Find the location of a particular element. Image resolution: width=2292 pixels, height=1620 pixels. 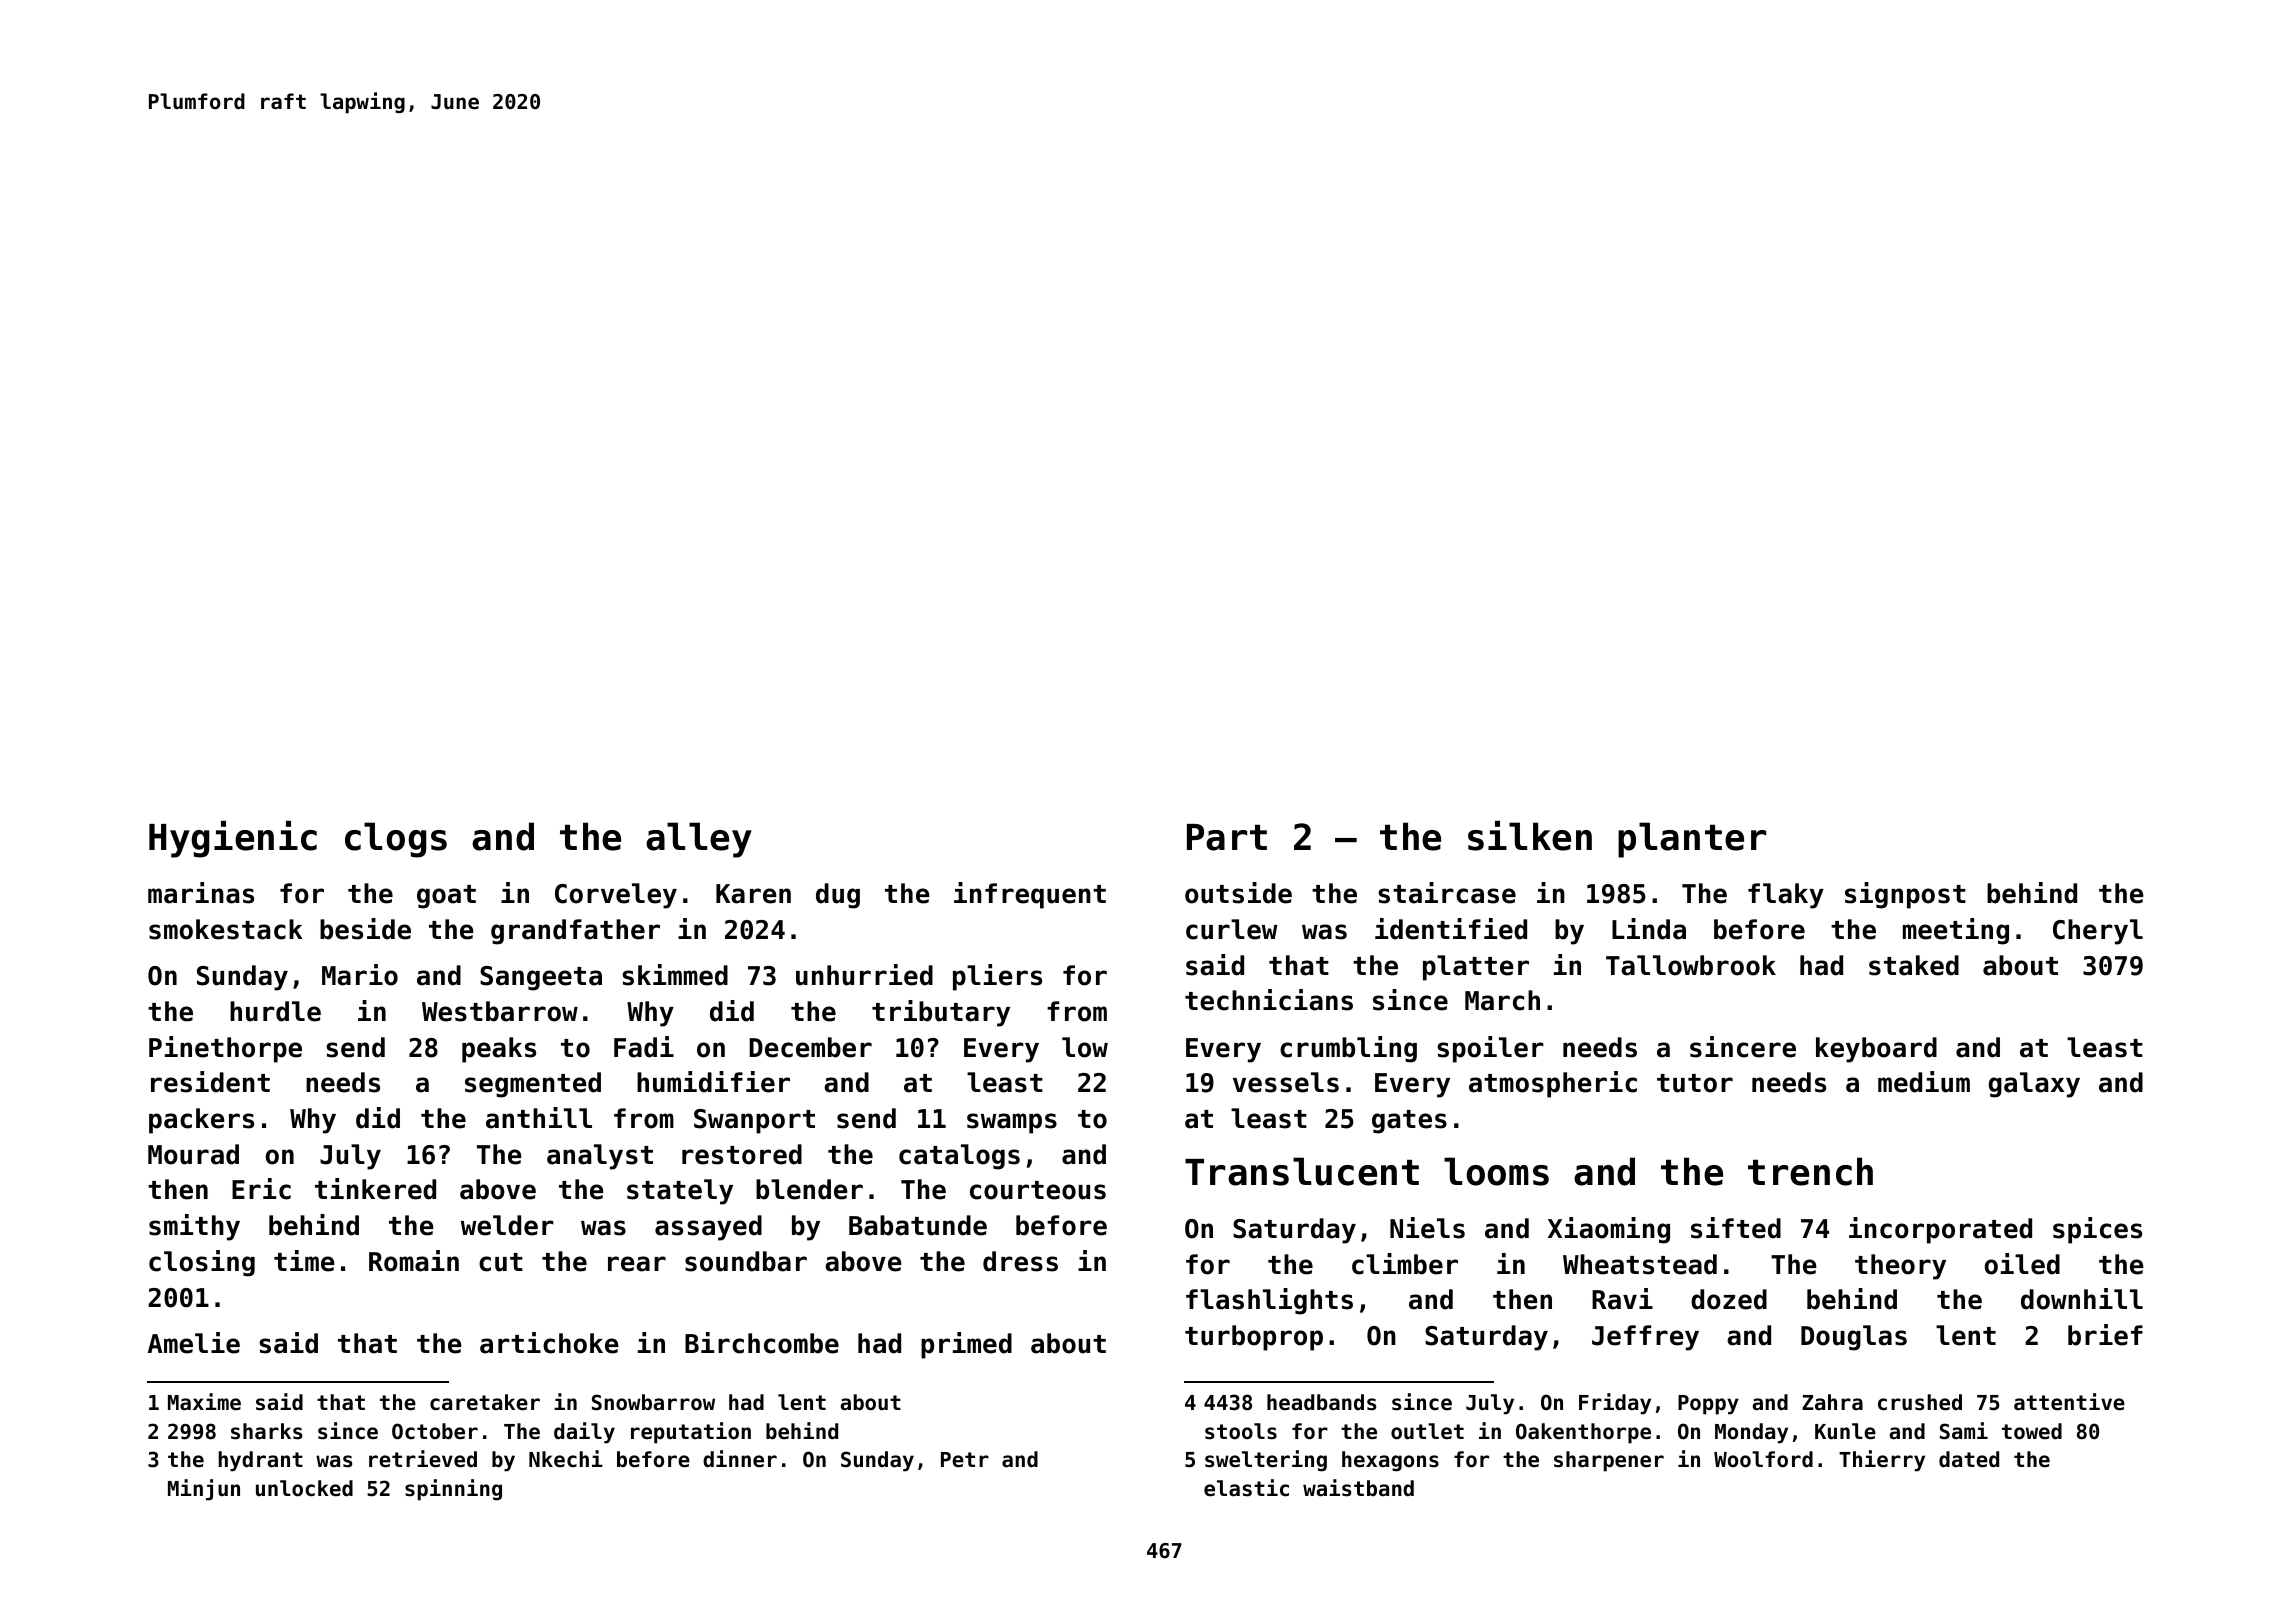

silken is located at coordinates (1530, 836).
